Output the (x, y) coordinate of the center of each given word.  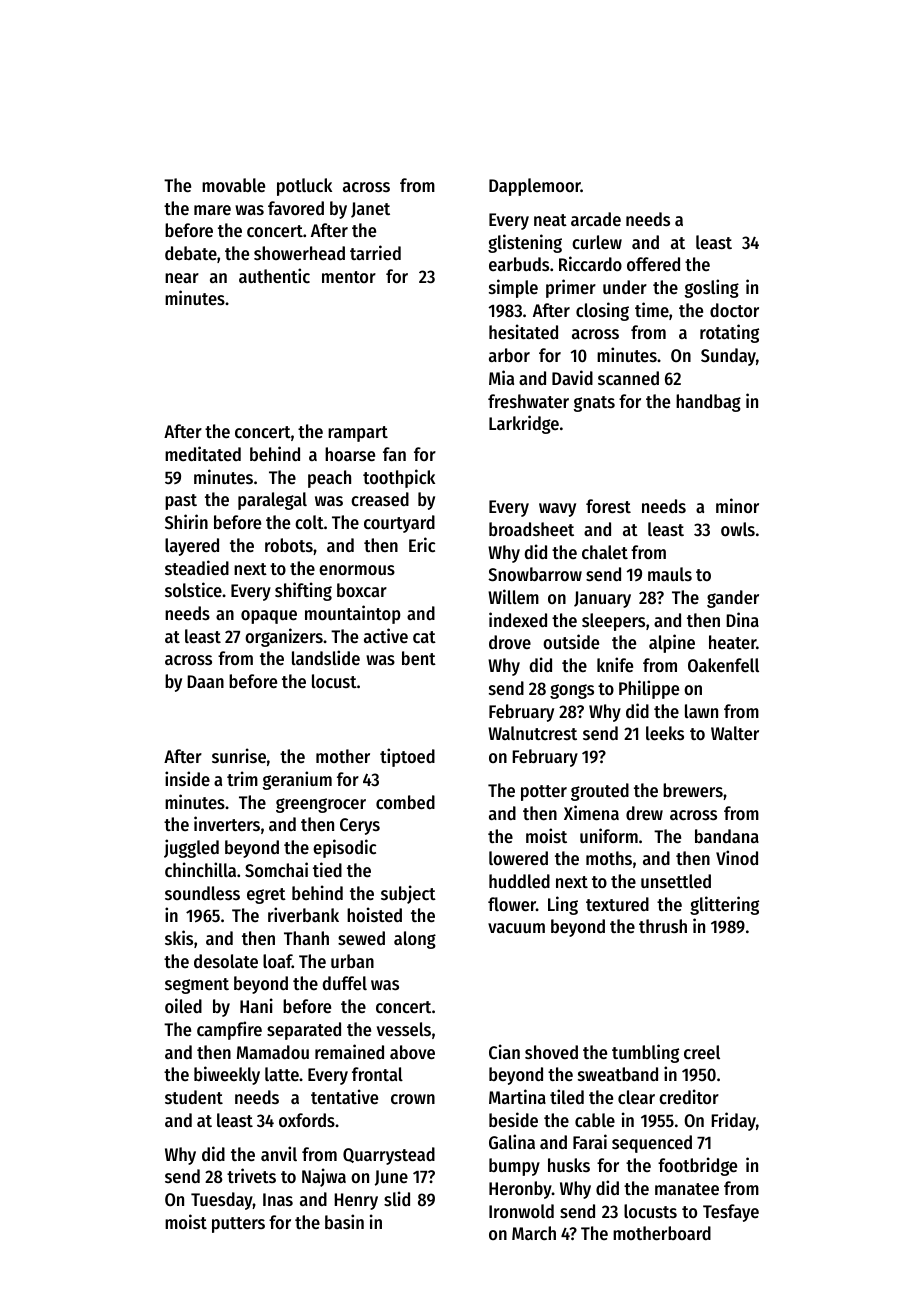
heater (732, 642)
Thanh (306, 938)
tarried (375, 252)
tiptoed (407, 757)
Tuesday (222, 1201)
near (182, 278)
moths (609, 858)
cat (424, 637)
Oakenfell (723, 665)
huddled (519, 881)
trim (242, 778)
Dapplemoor (535, 187)
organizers (284, 637)
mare (212, 210)
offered (653, 264)
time (652, 309)
